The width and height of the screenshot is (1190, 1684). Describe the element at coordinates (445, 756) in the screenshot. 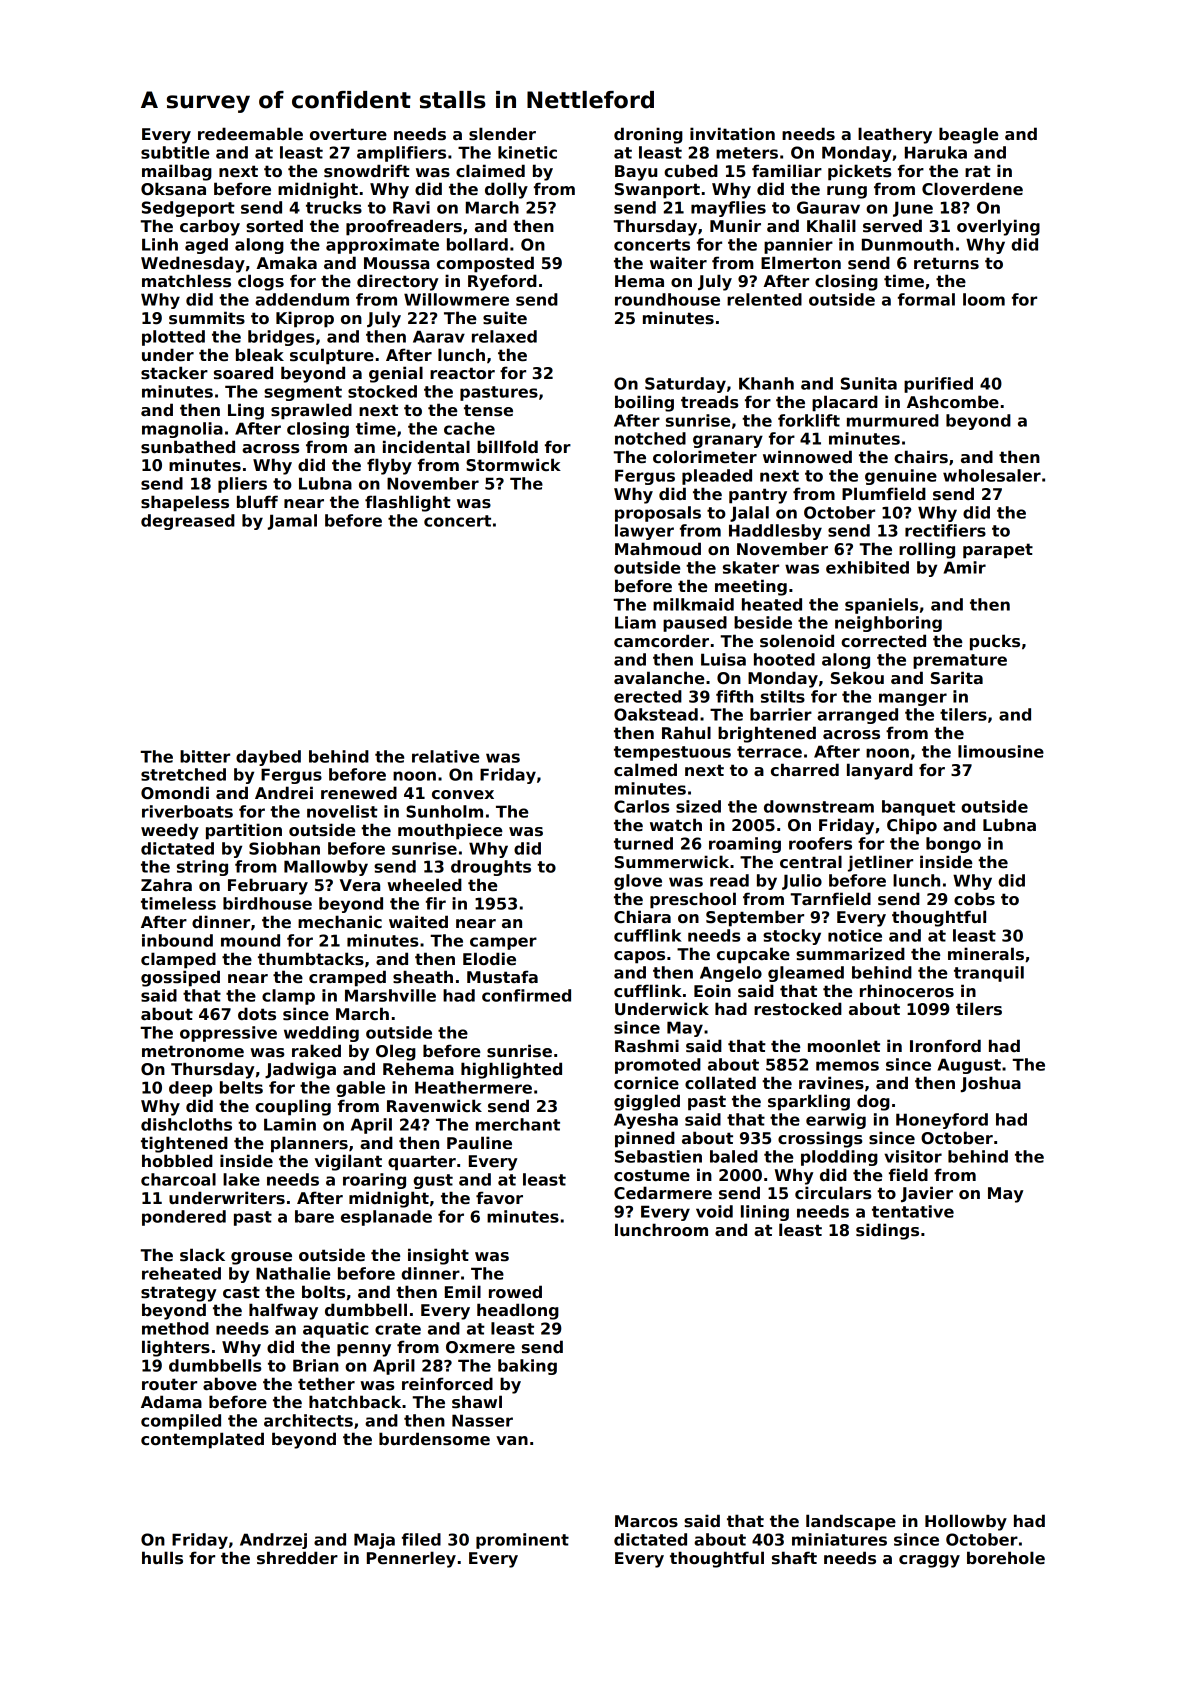

I see `relative` at that location.
